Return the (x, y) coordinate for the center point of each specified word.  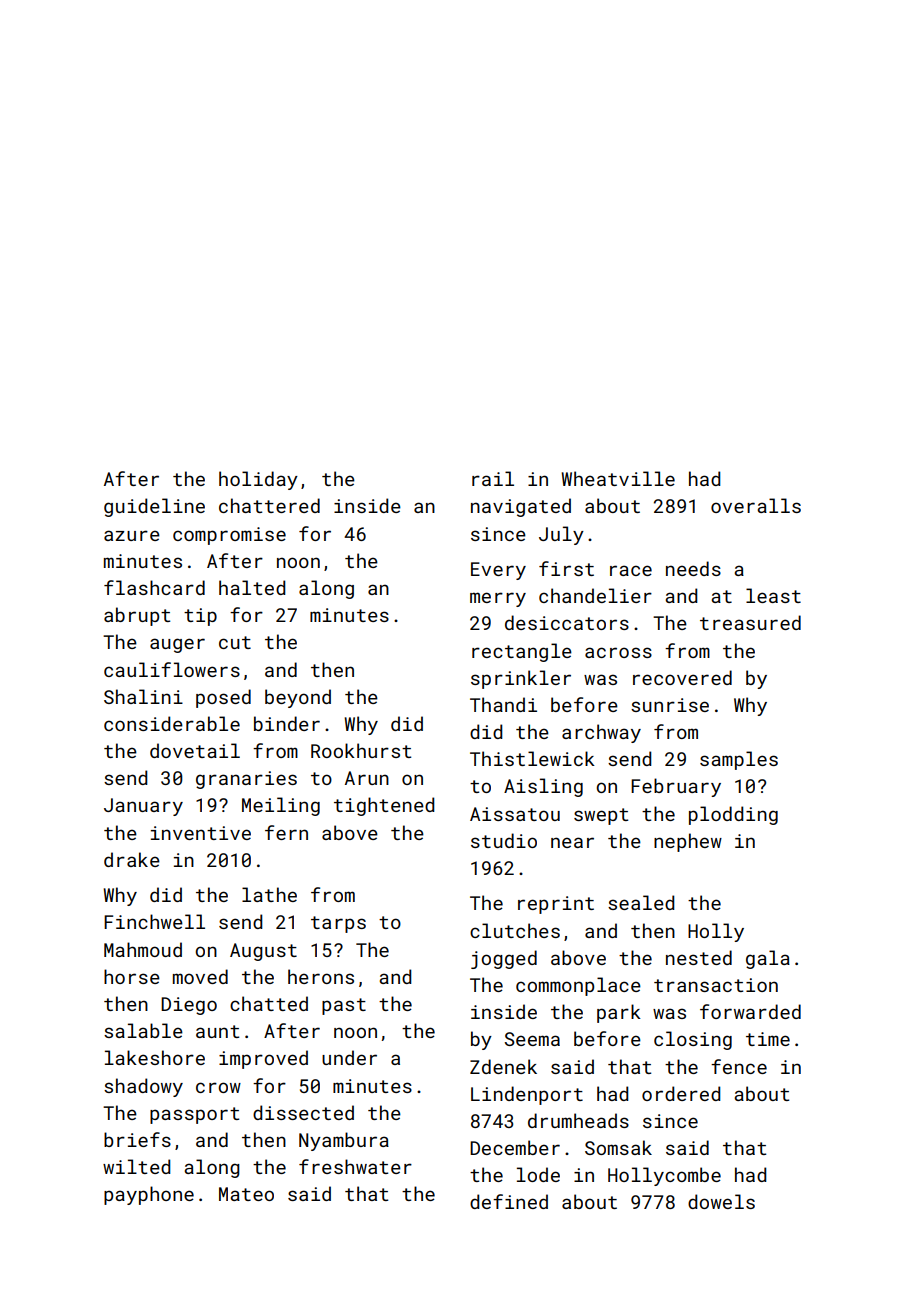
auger (177, 645)
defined (509, 1201)
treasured (750, 622)
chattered (269, 505)
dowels (721, 1201)
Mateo (246, 1194)
